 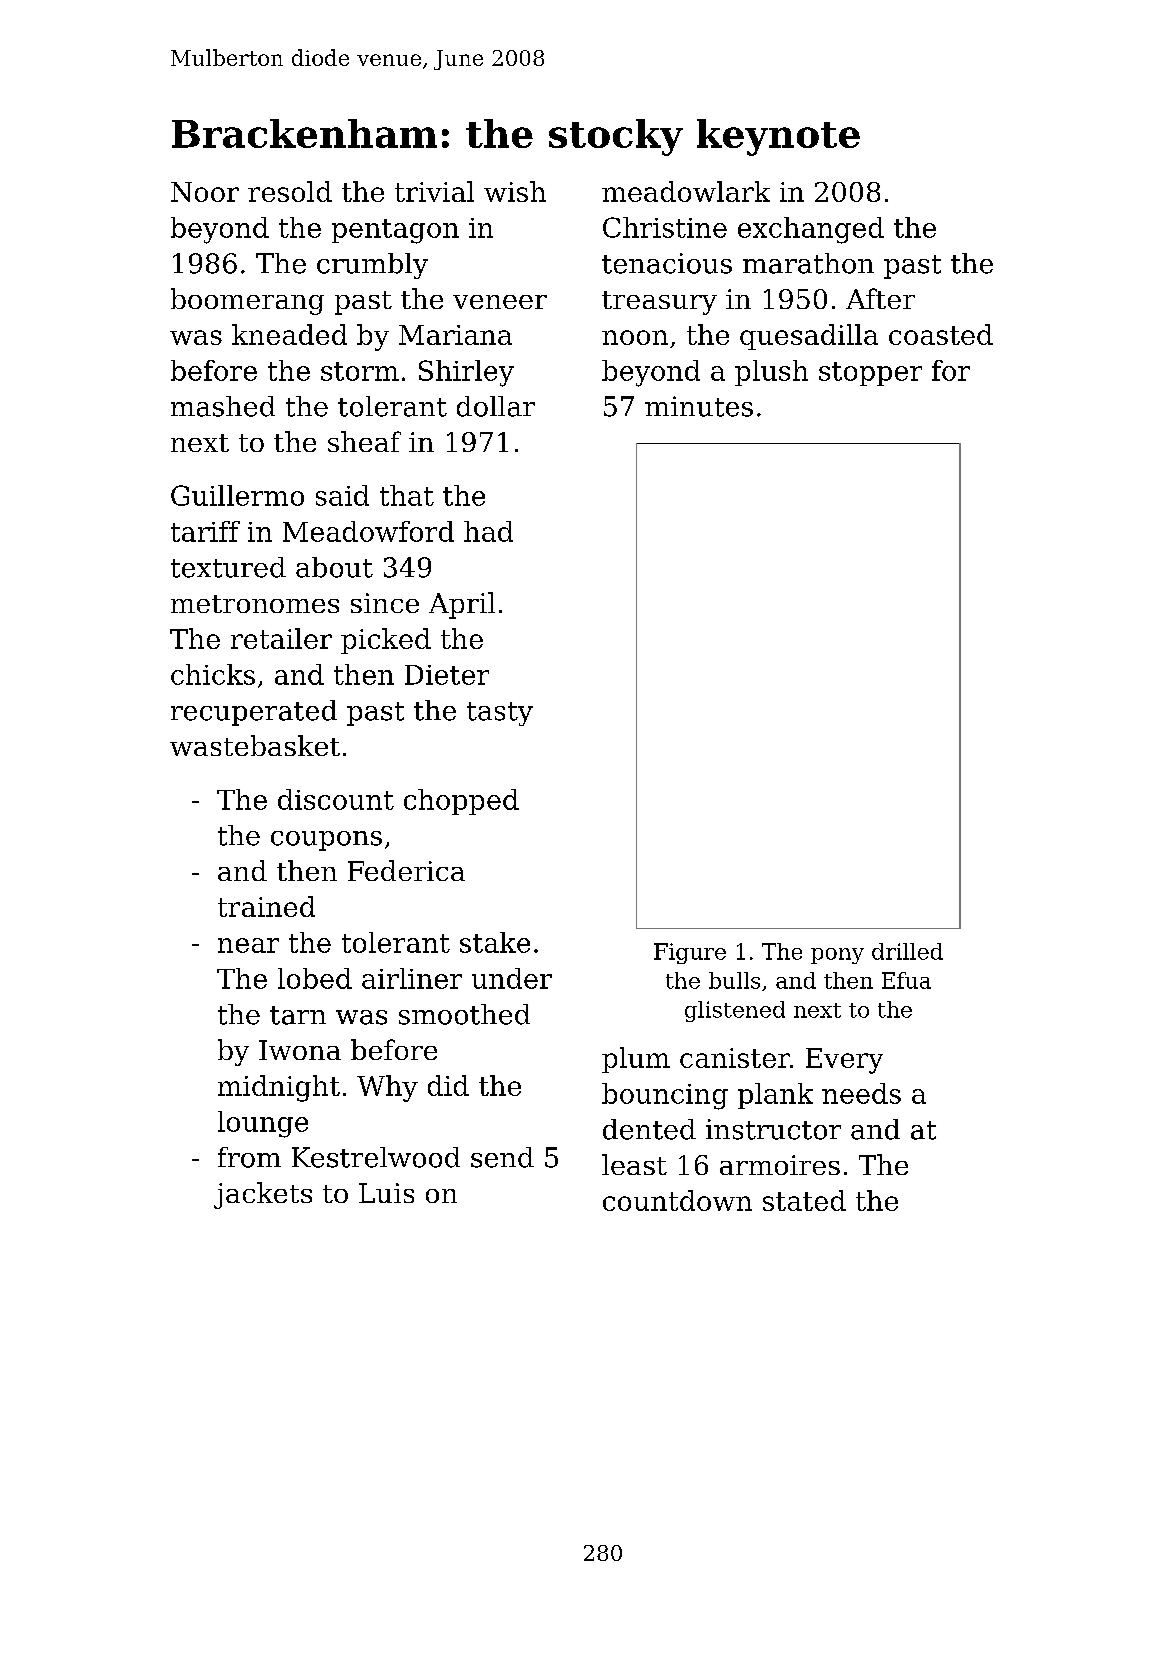 What do you see at coordinates (326, 841) in the page?
I see `coupons` at bounding box center [326, 841].
